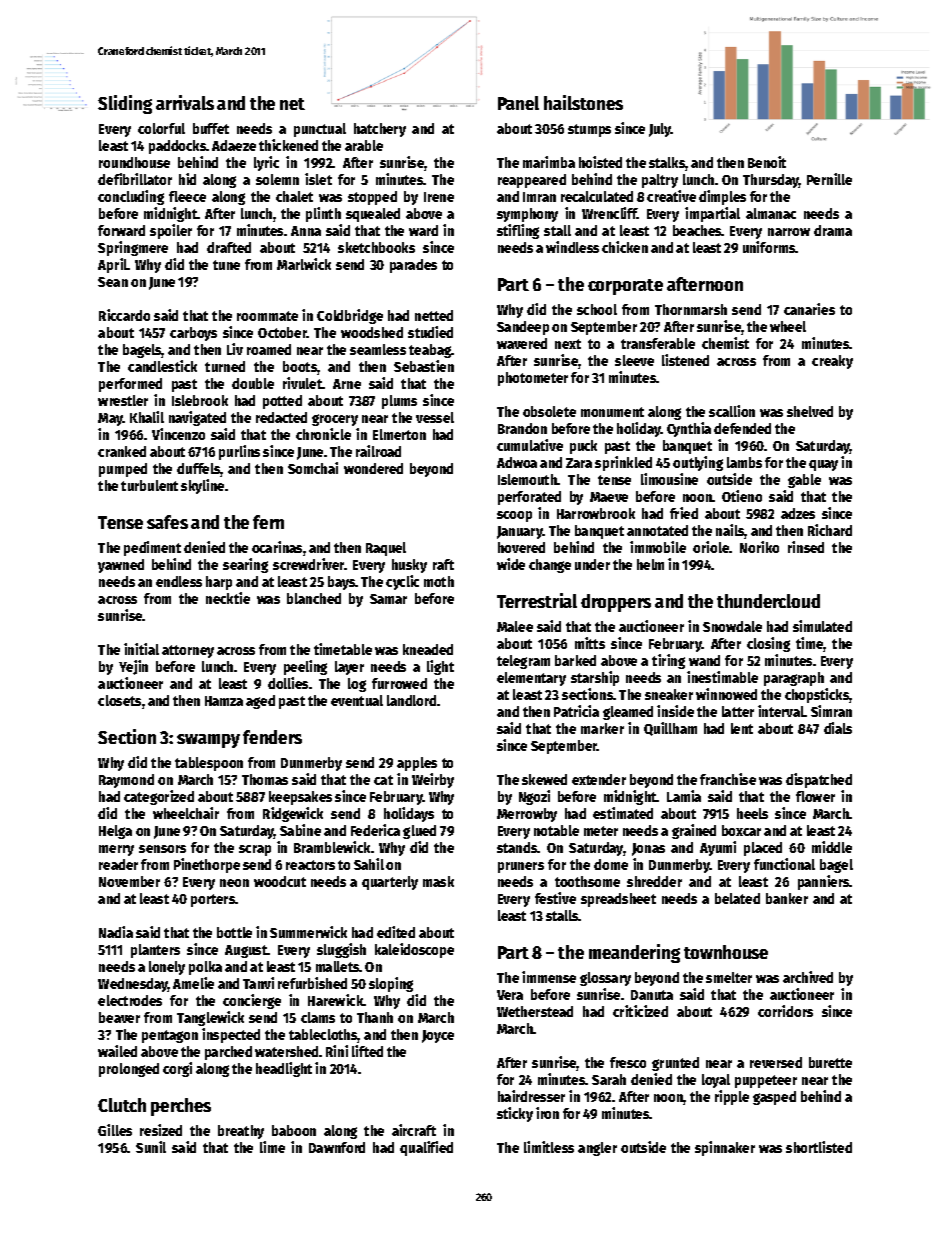  What do you see at coordinates (767, 162) in the screenshot?
I see `Benoit` at bounding box center [767, 162].
